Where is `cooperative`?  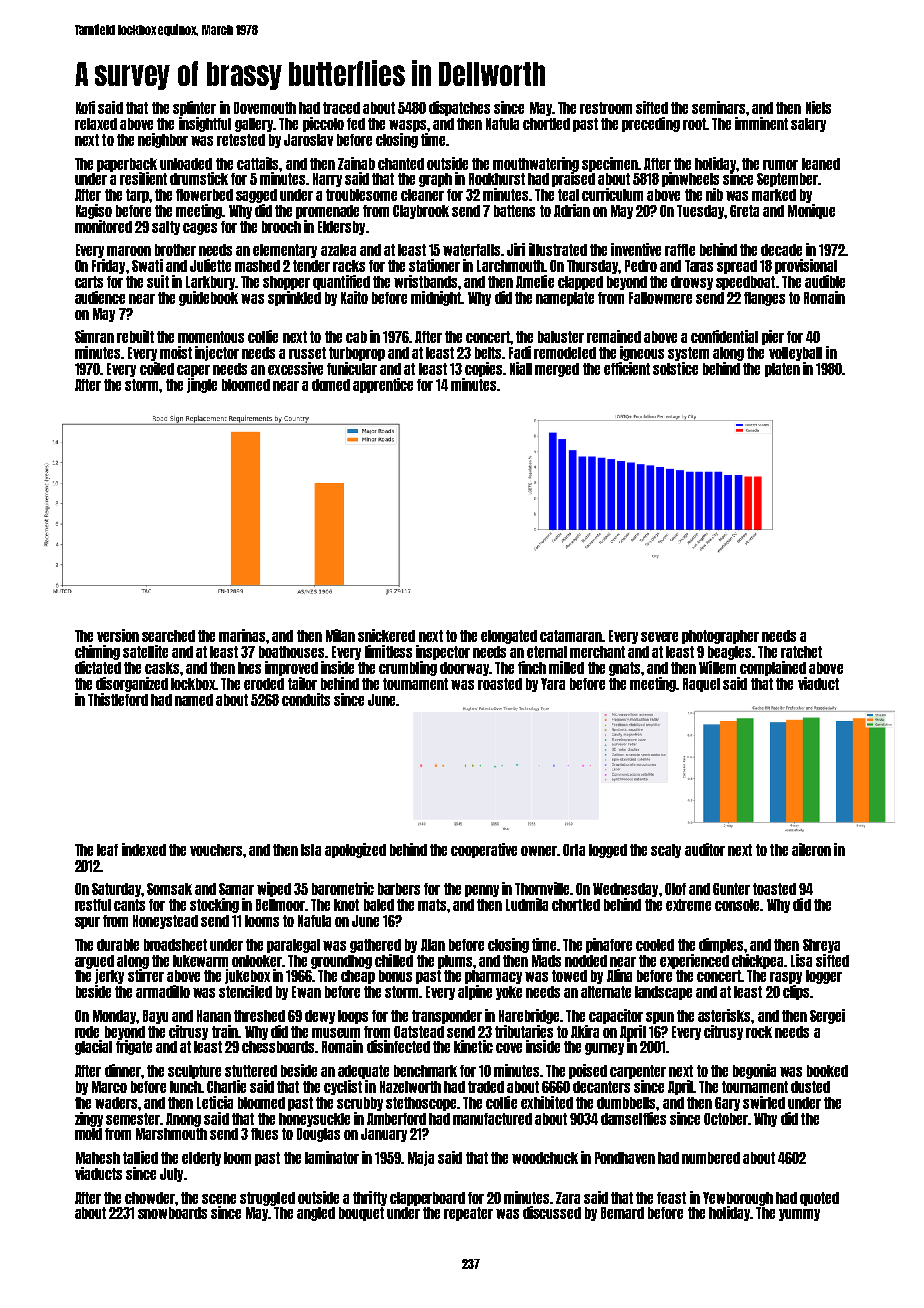 cooperative is located at coordinates (484, 850).
